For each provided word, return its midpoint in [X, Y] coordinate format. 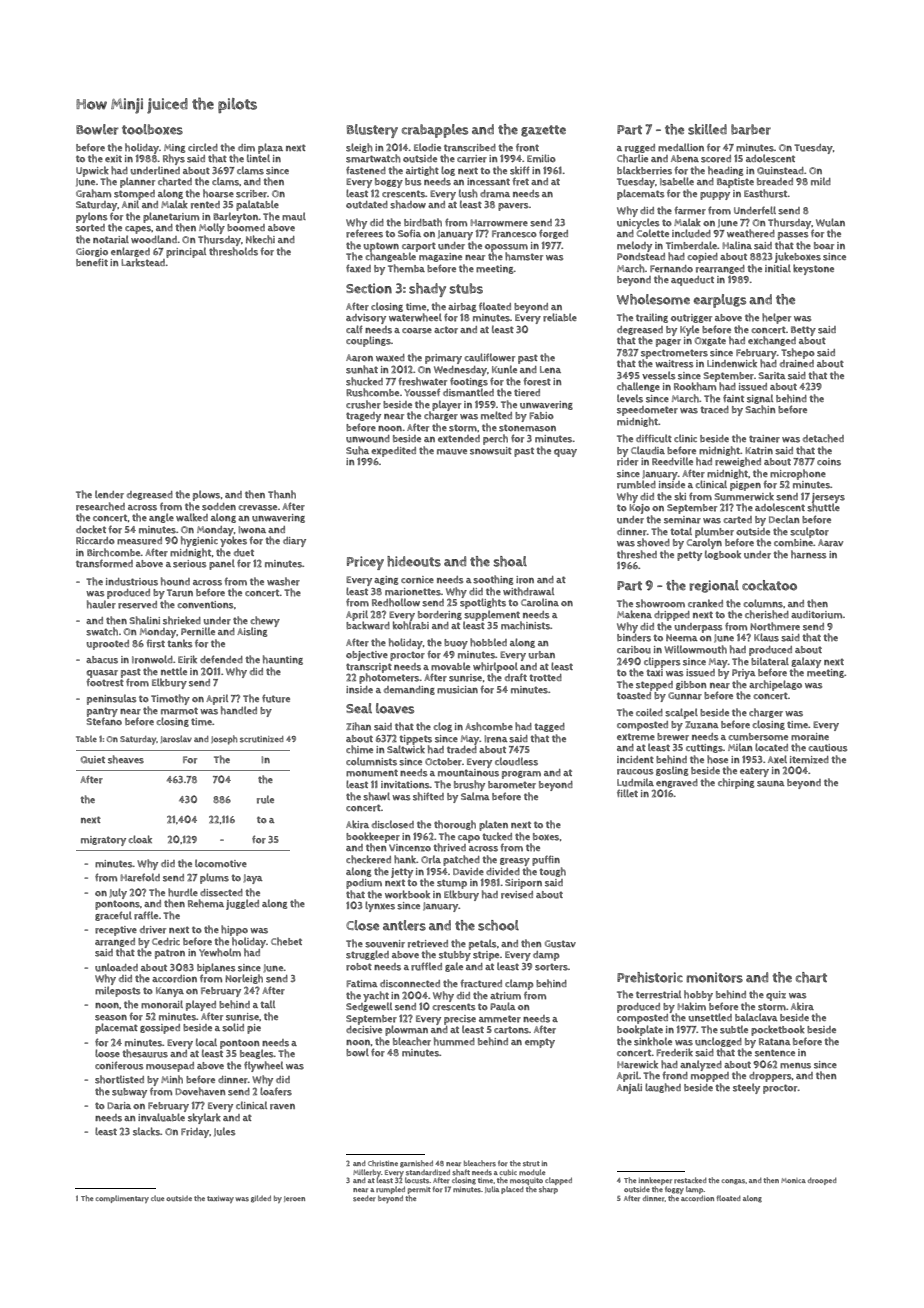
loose [107, 1053]
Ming [174, 148]
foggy [674, 1190]
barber [751, 129]
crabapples [435, 131]
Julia [492, 1189]
